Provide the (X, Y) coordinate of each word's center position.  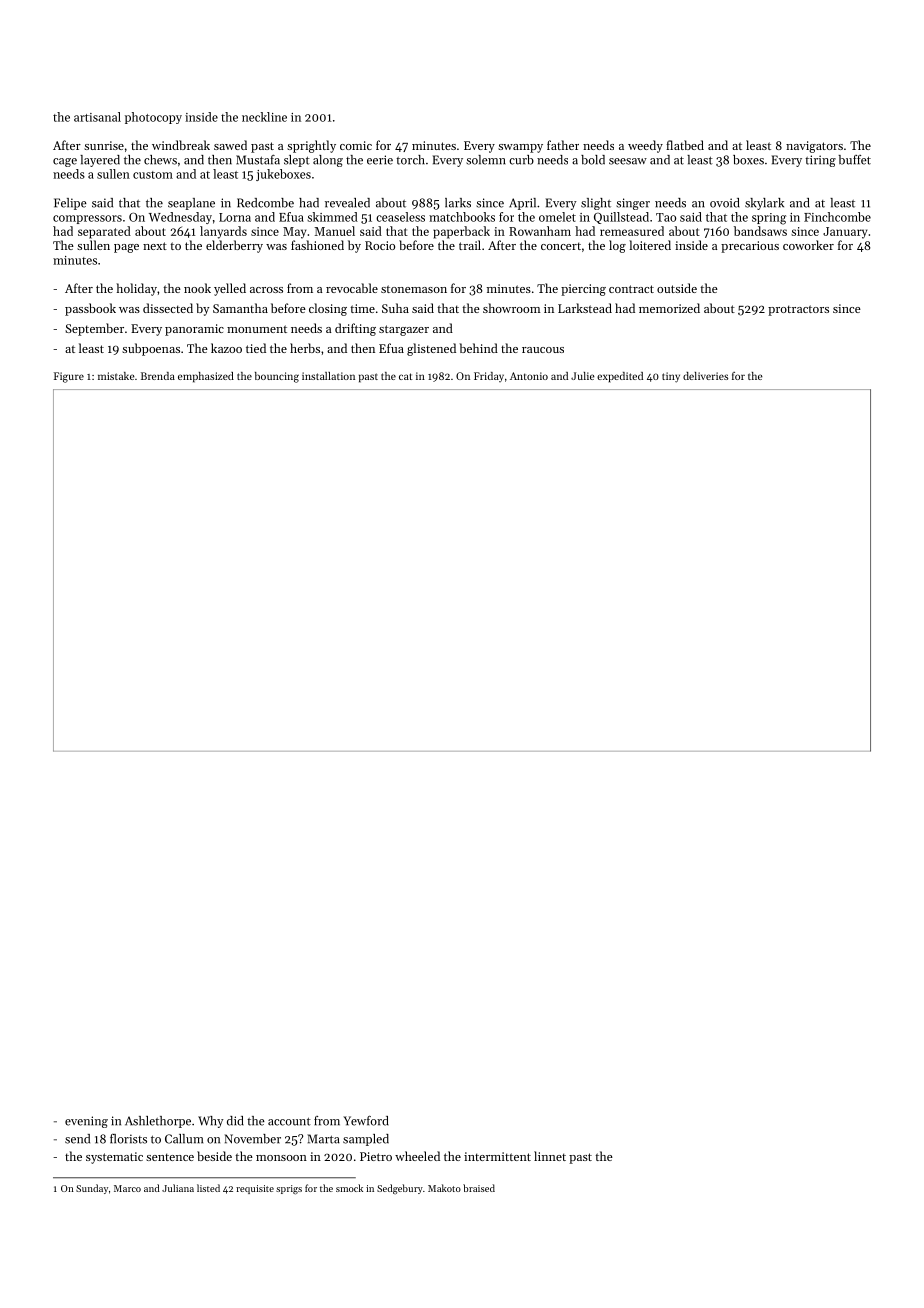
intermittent (497, 1156)
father (563, 145)
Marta (323, 1139)
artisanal (97, 117)
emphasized (206, 377)
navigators (814, 147)
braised (479, 1188)
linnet (550, 1156)
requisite (255, 1189)
